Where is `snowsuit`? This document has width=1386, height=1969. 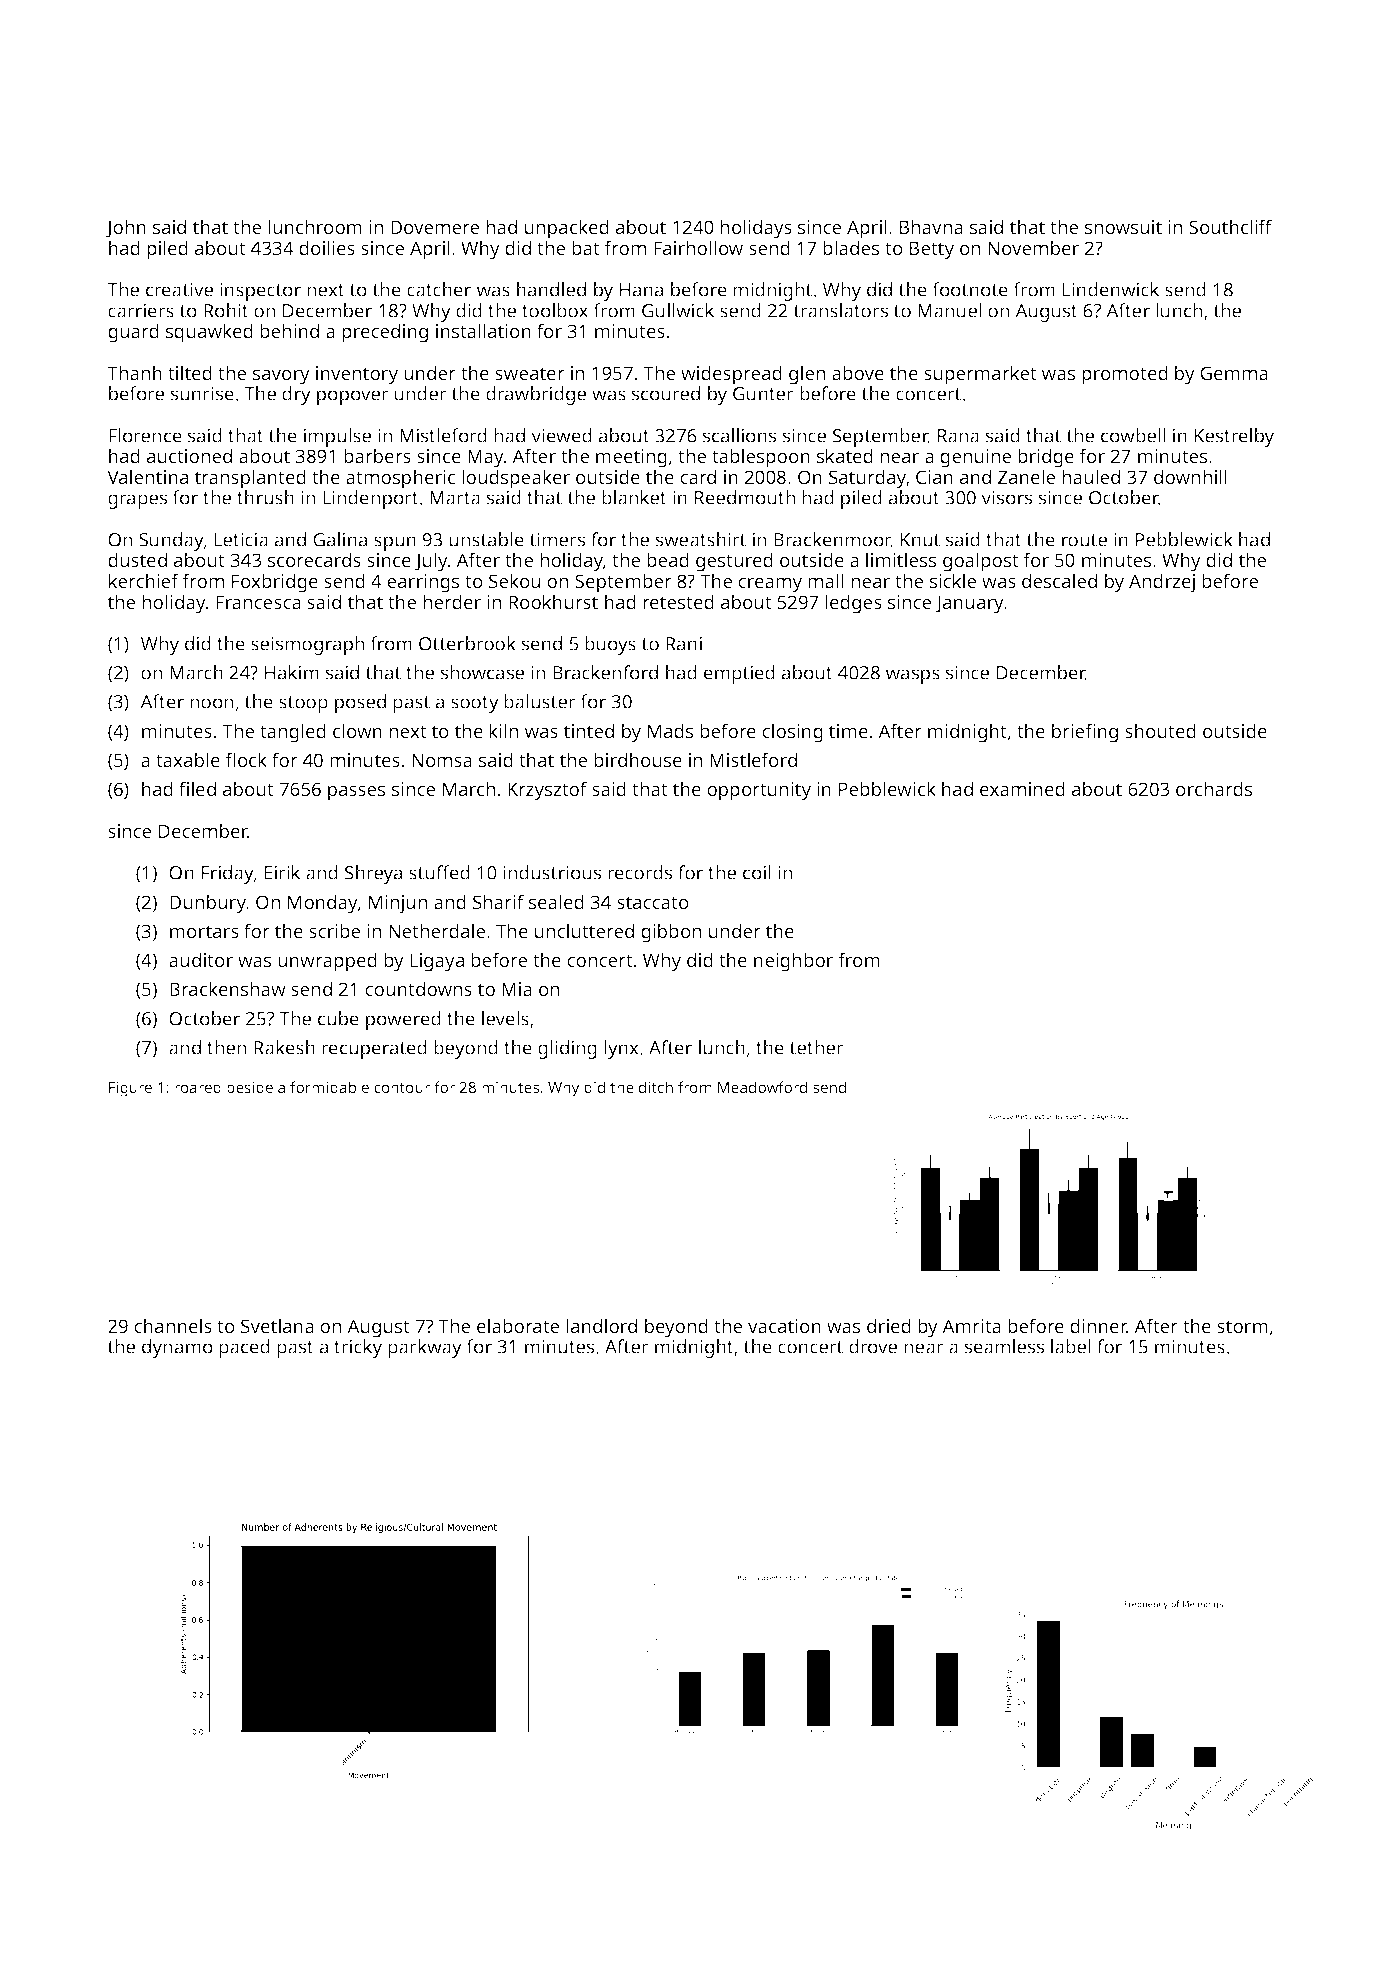
snowsuit is located at coordinates (1123, 227).
